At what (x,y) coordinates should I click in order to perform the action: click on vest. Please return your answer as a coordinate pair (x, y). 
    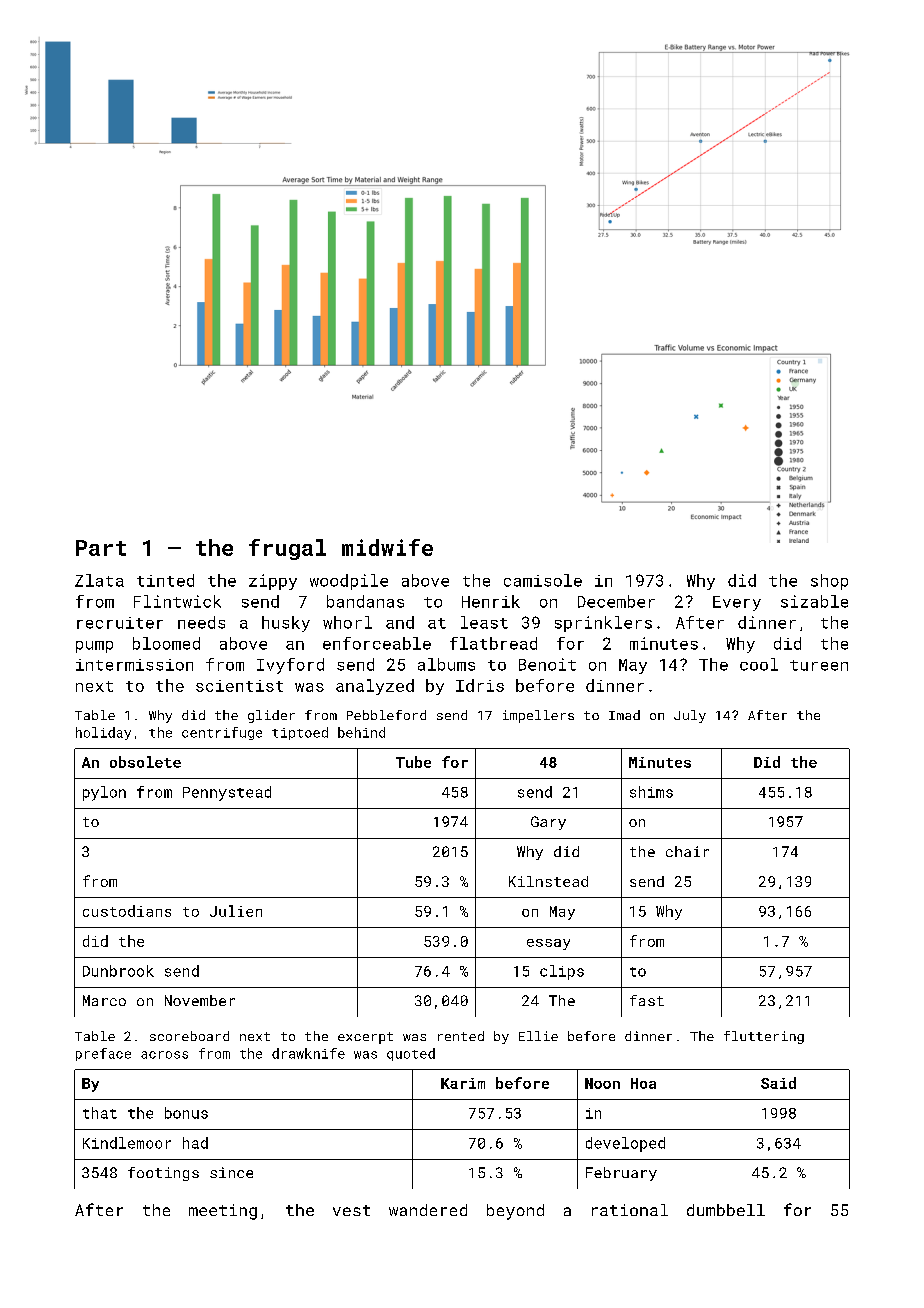
    Looking at the image, I should click on (351, 1210).
